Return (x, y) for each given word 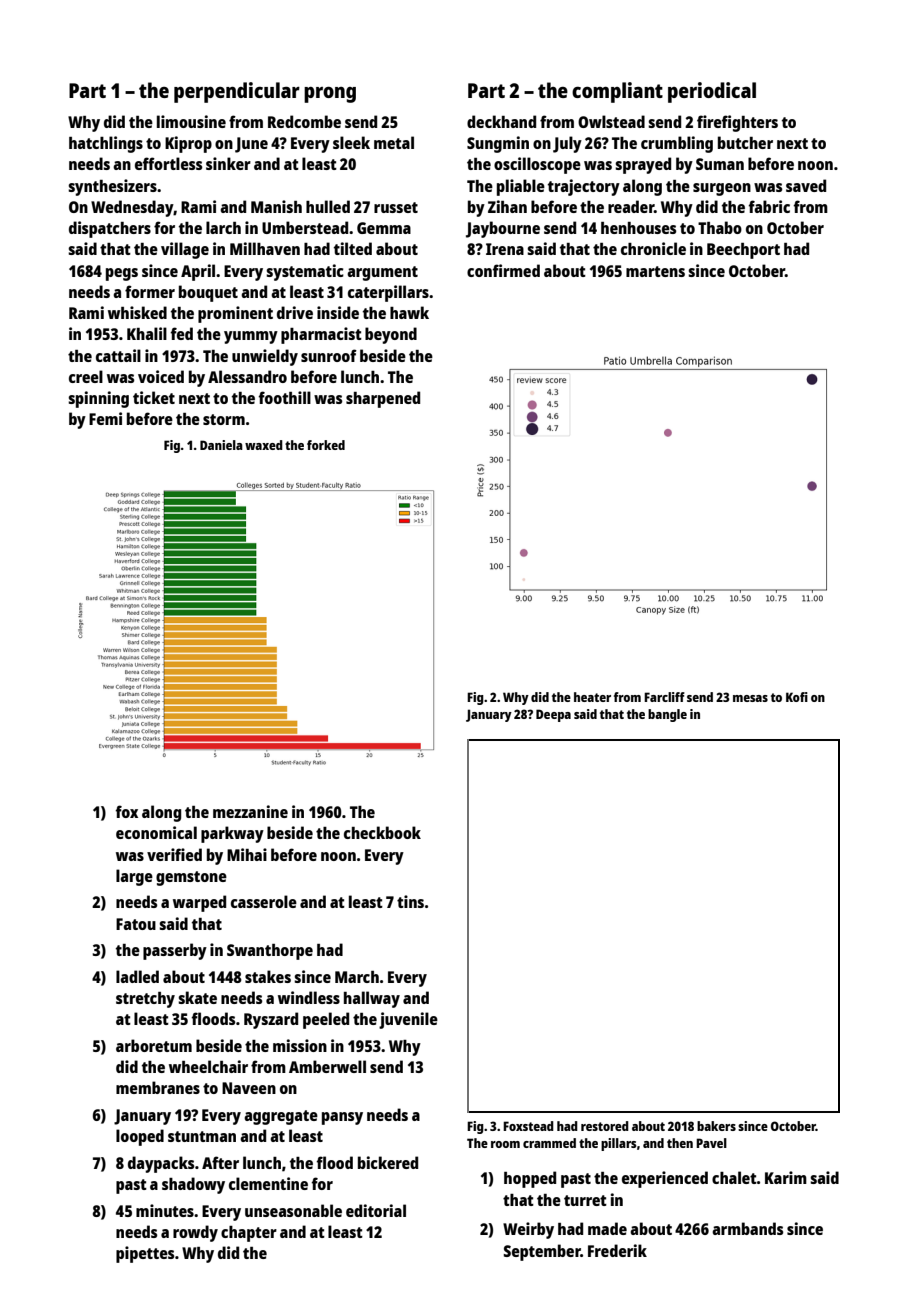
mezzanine (250, 811)
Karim (786, 1177)
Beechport (743, 251)
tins (410, 901)
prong (330, 94)
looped (140, 1137)
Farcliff (664, 697)
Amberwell (327, 1066)
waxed (264, 445)
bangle (667, 715)
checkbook (382, 832)
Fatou (136, 924)
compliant (617, 92)
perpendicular (237, 92)
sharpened (383, 399)
